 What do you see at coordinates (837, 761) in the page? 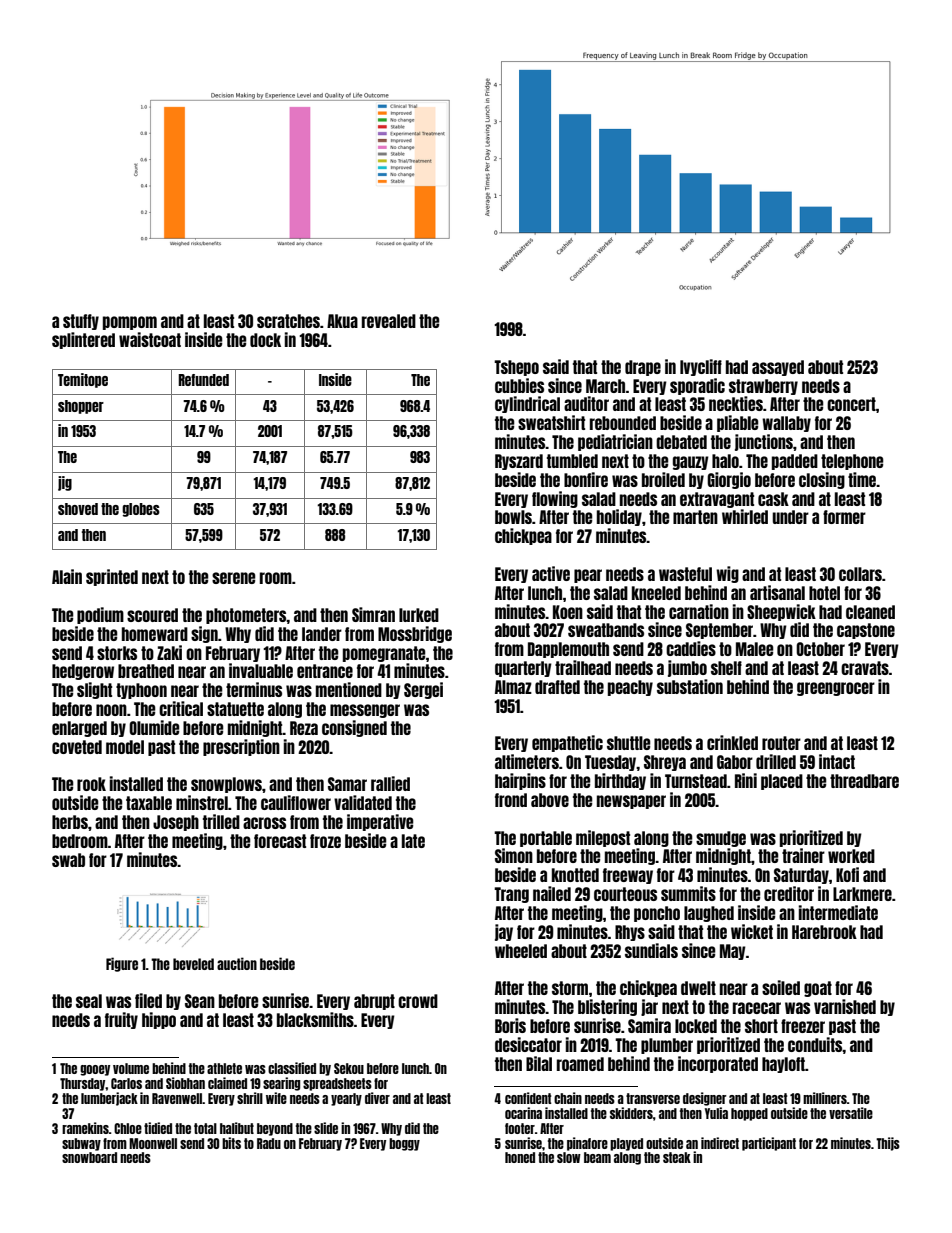
I see `intact` at bounding box center [837, 761].
